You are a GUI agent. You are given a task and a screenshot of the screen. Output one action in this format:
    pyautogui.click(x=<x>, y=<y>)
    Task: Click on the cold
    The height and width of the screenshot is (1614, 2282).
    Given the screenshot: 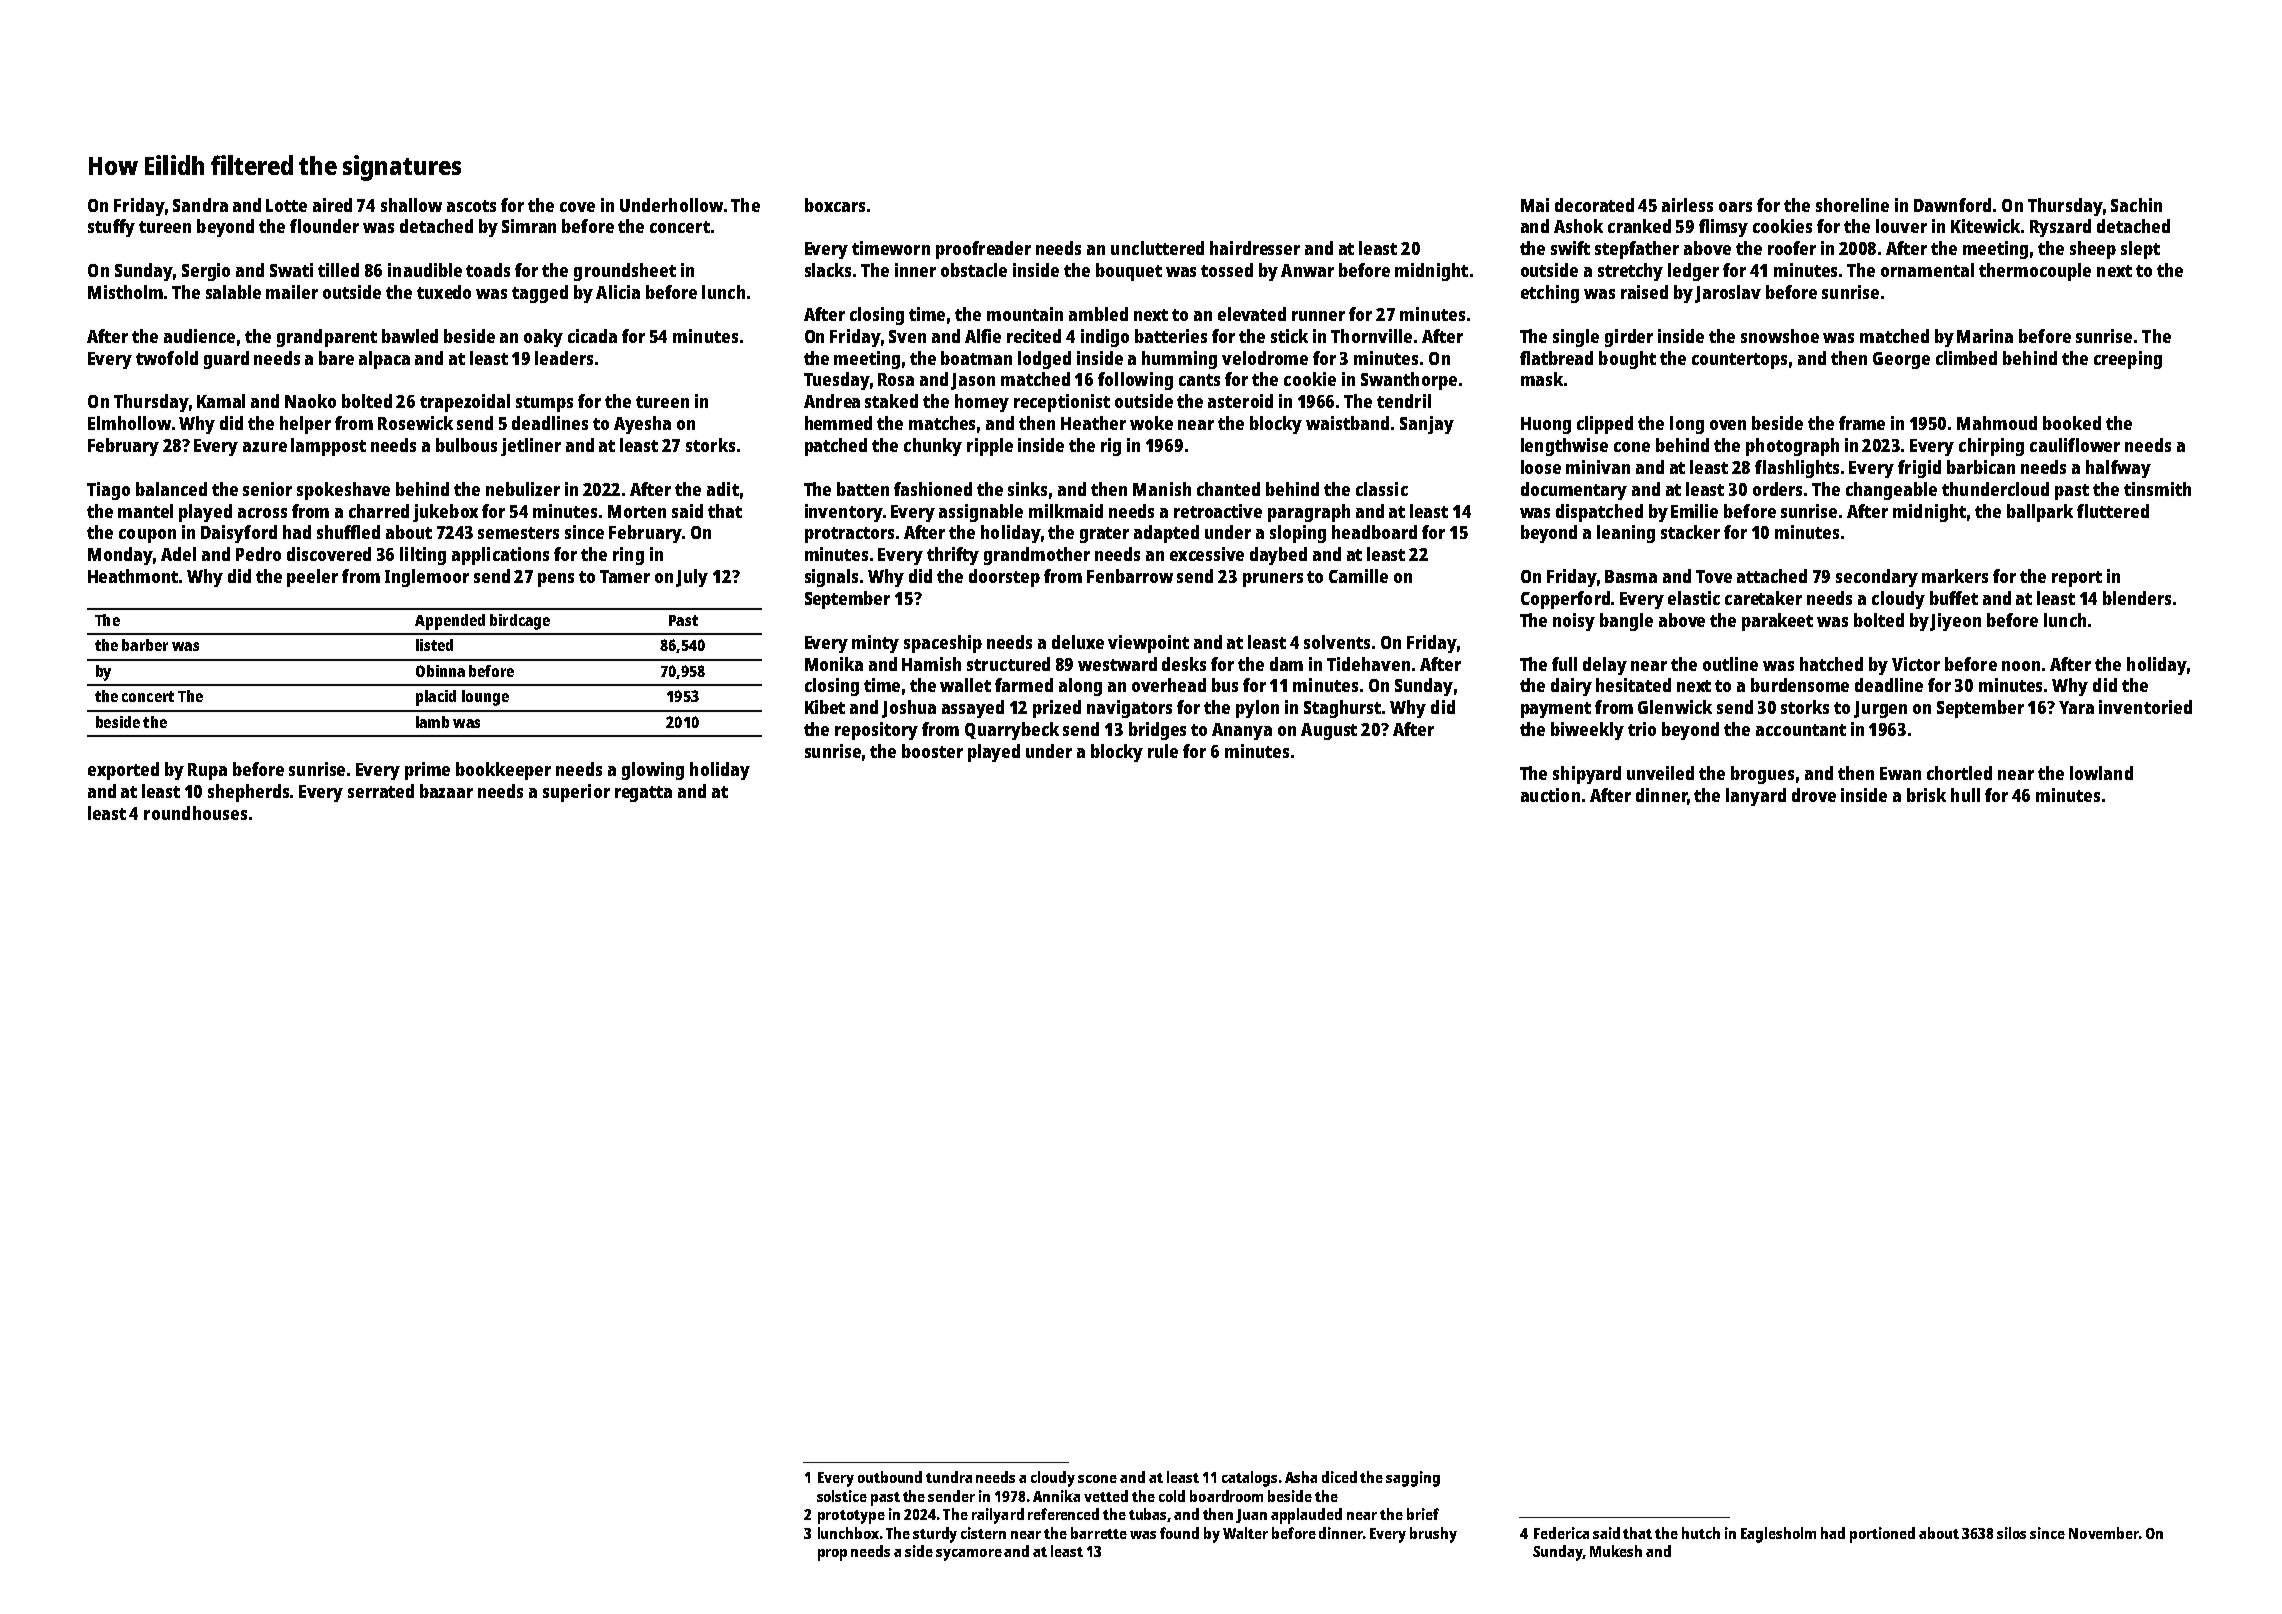 What is the action you would take?
    pyautogui.click(x=1172, y=1496)
